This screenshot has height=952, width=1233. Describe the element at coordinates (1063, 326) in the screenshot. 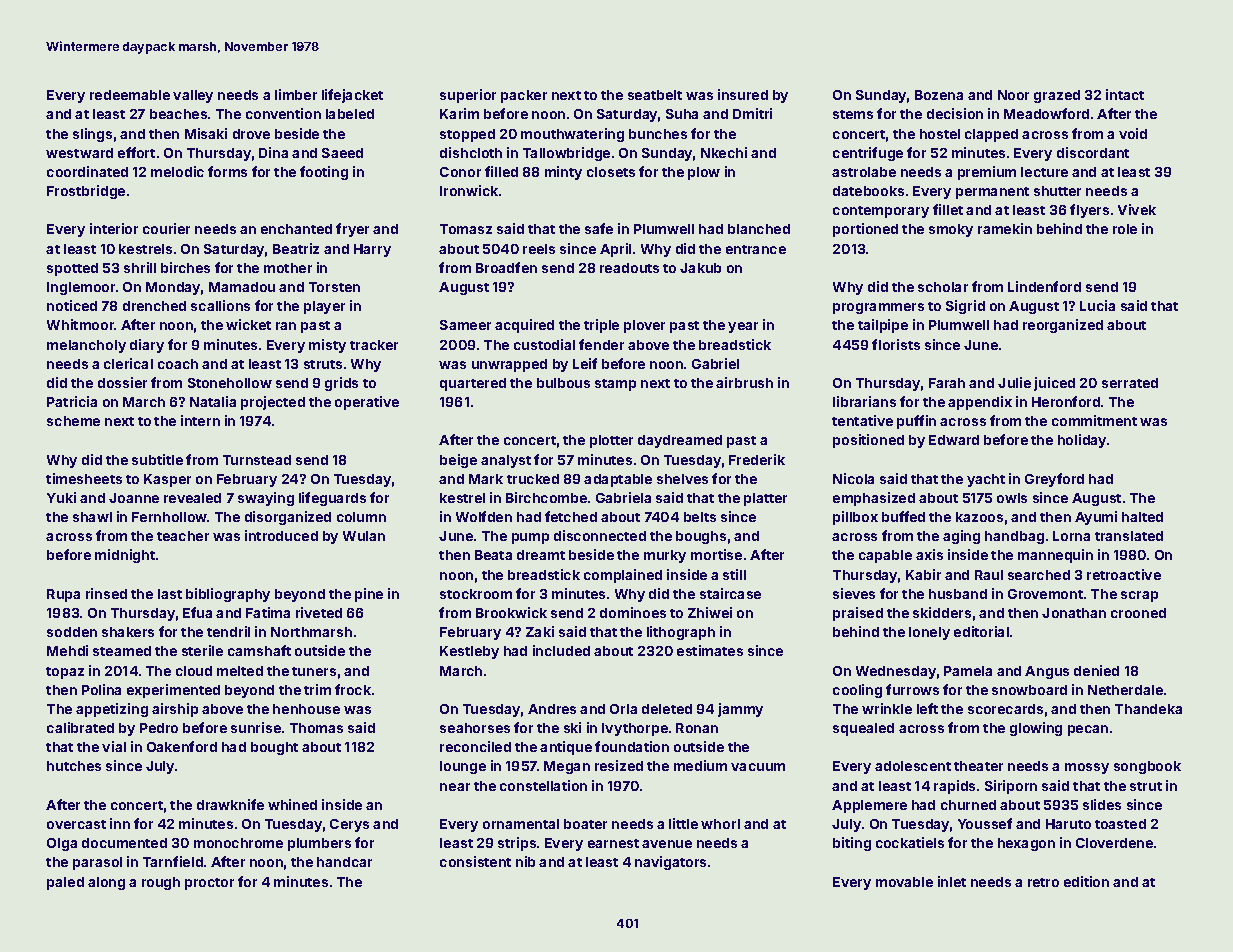

I see `reorganized` at that location.
